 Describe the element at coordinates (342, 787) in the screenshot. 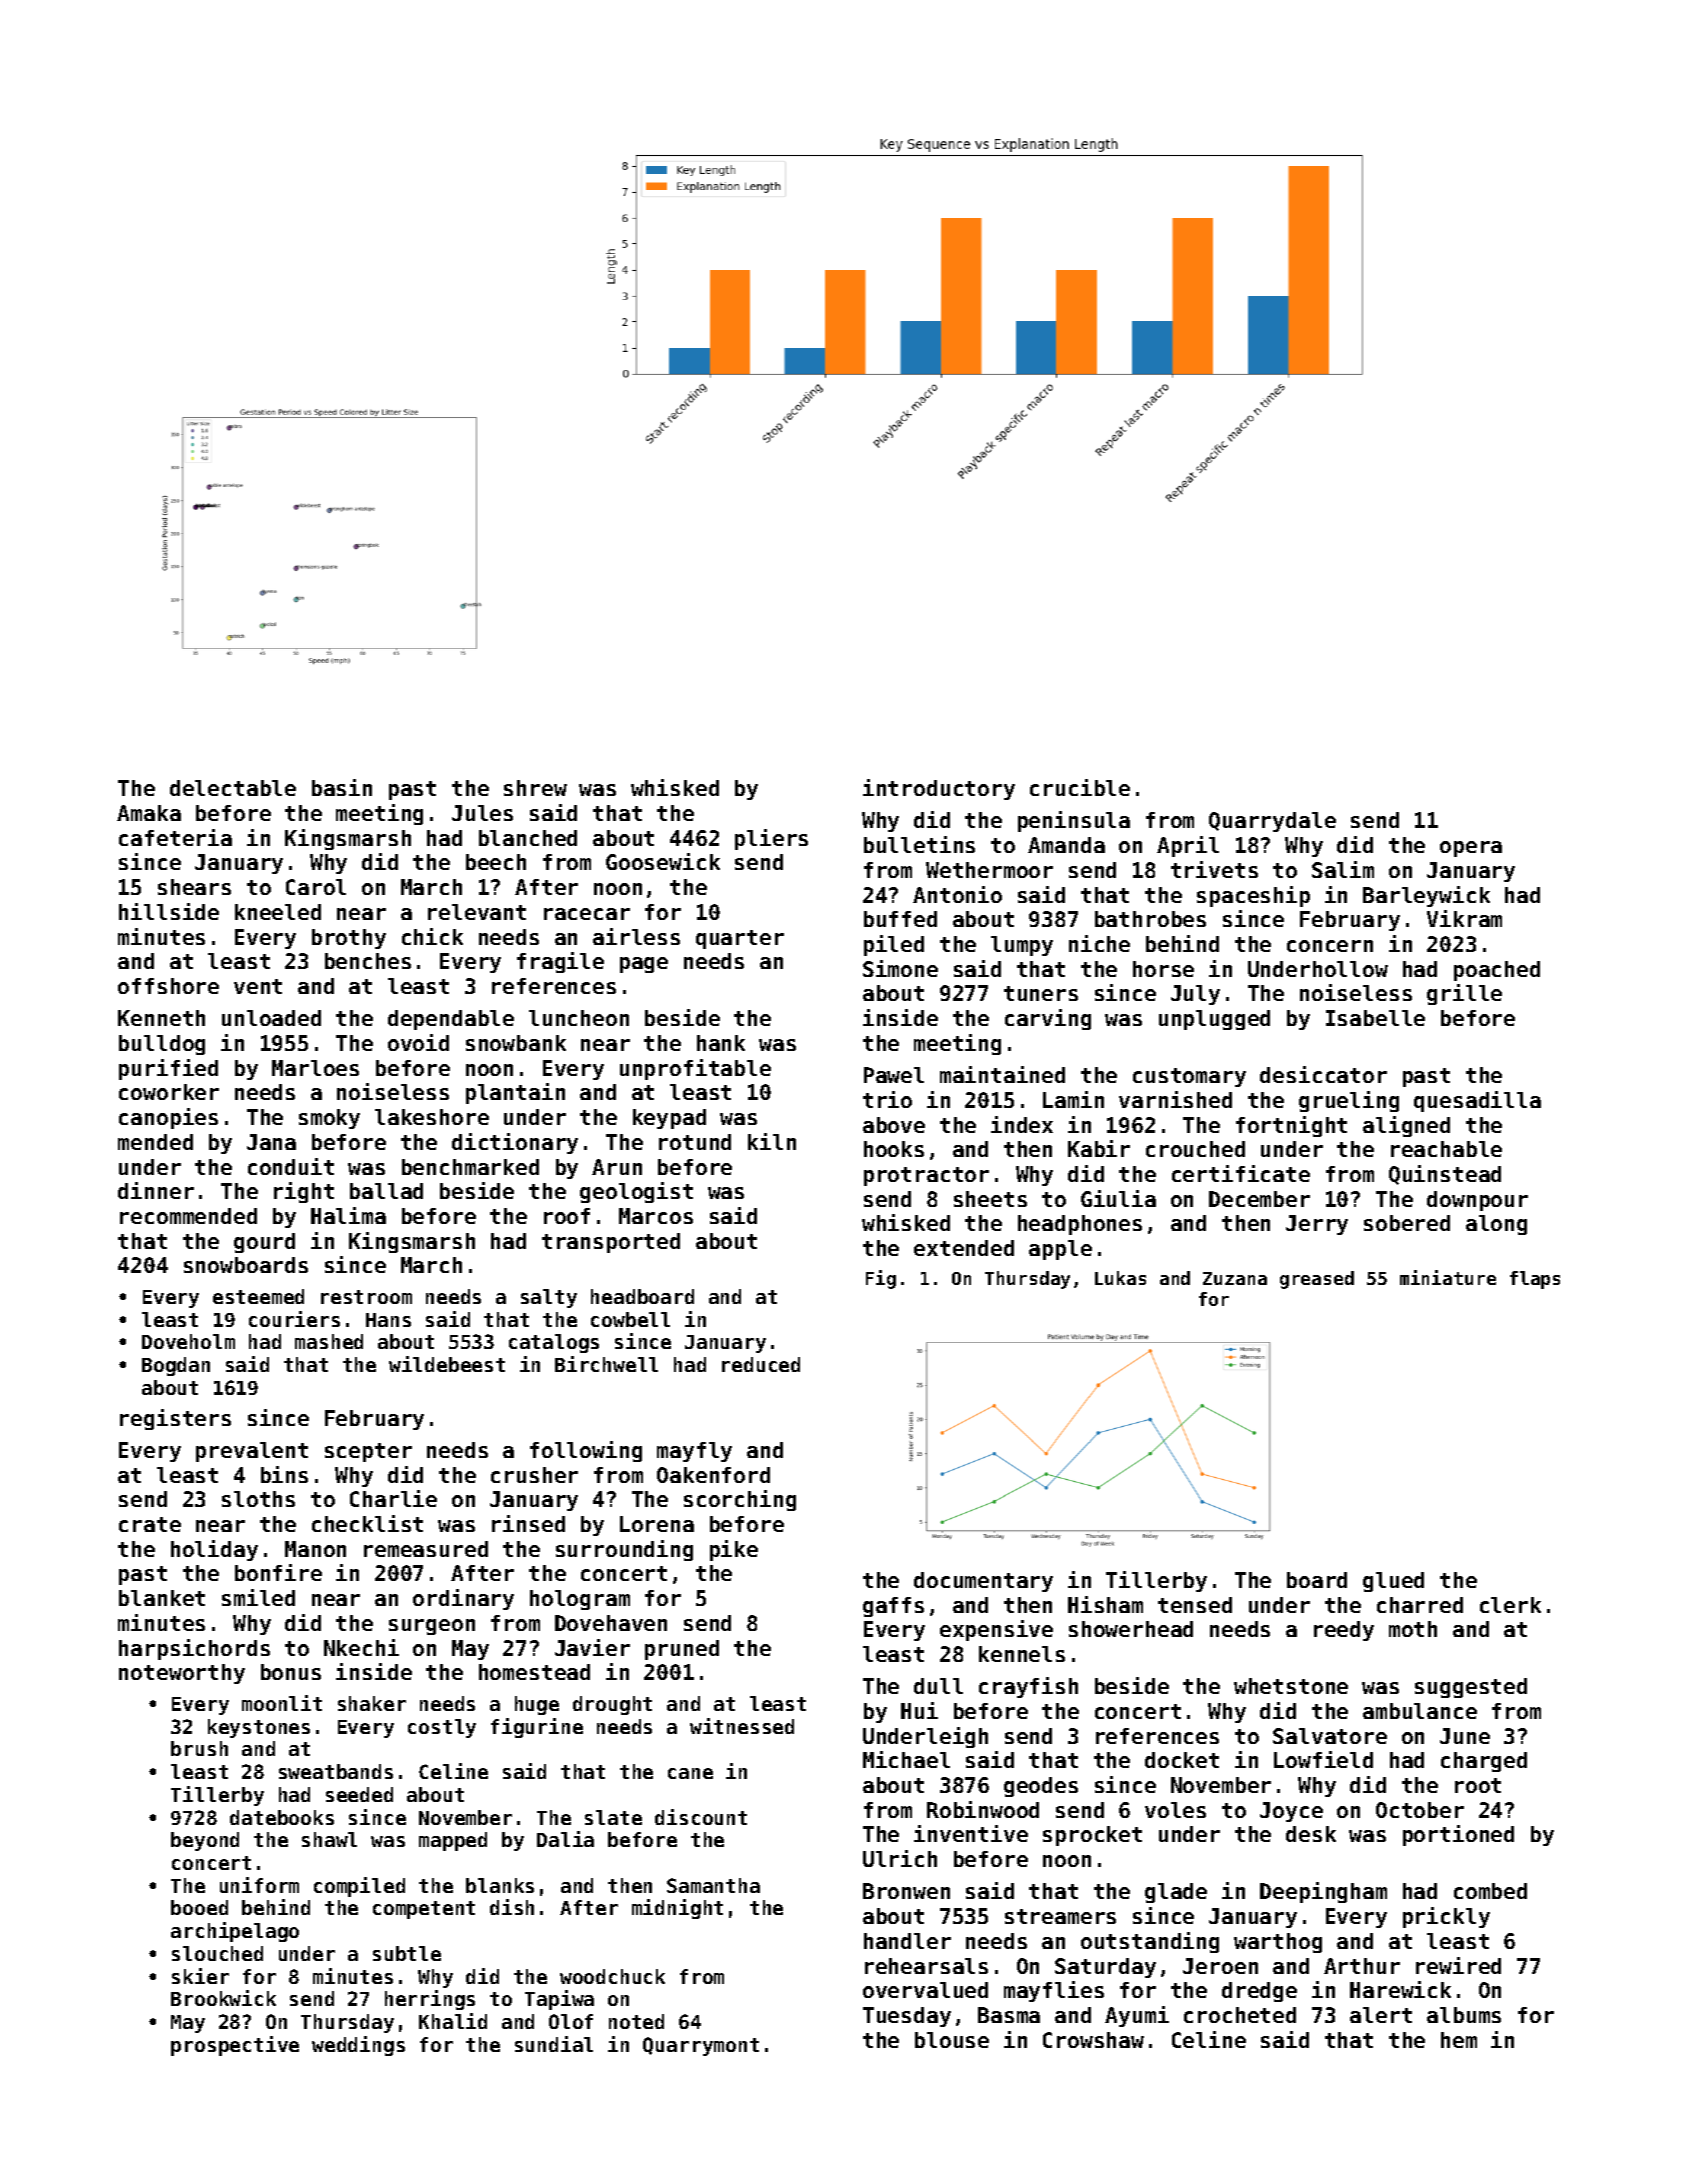

I see `basin` at that location.
